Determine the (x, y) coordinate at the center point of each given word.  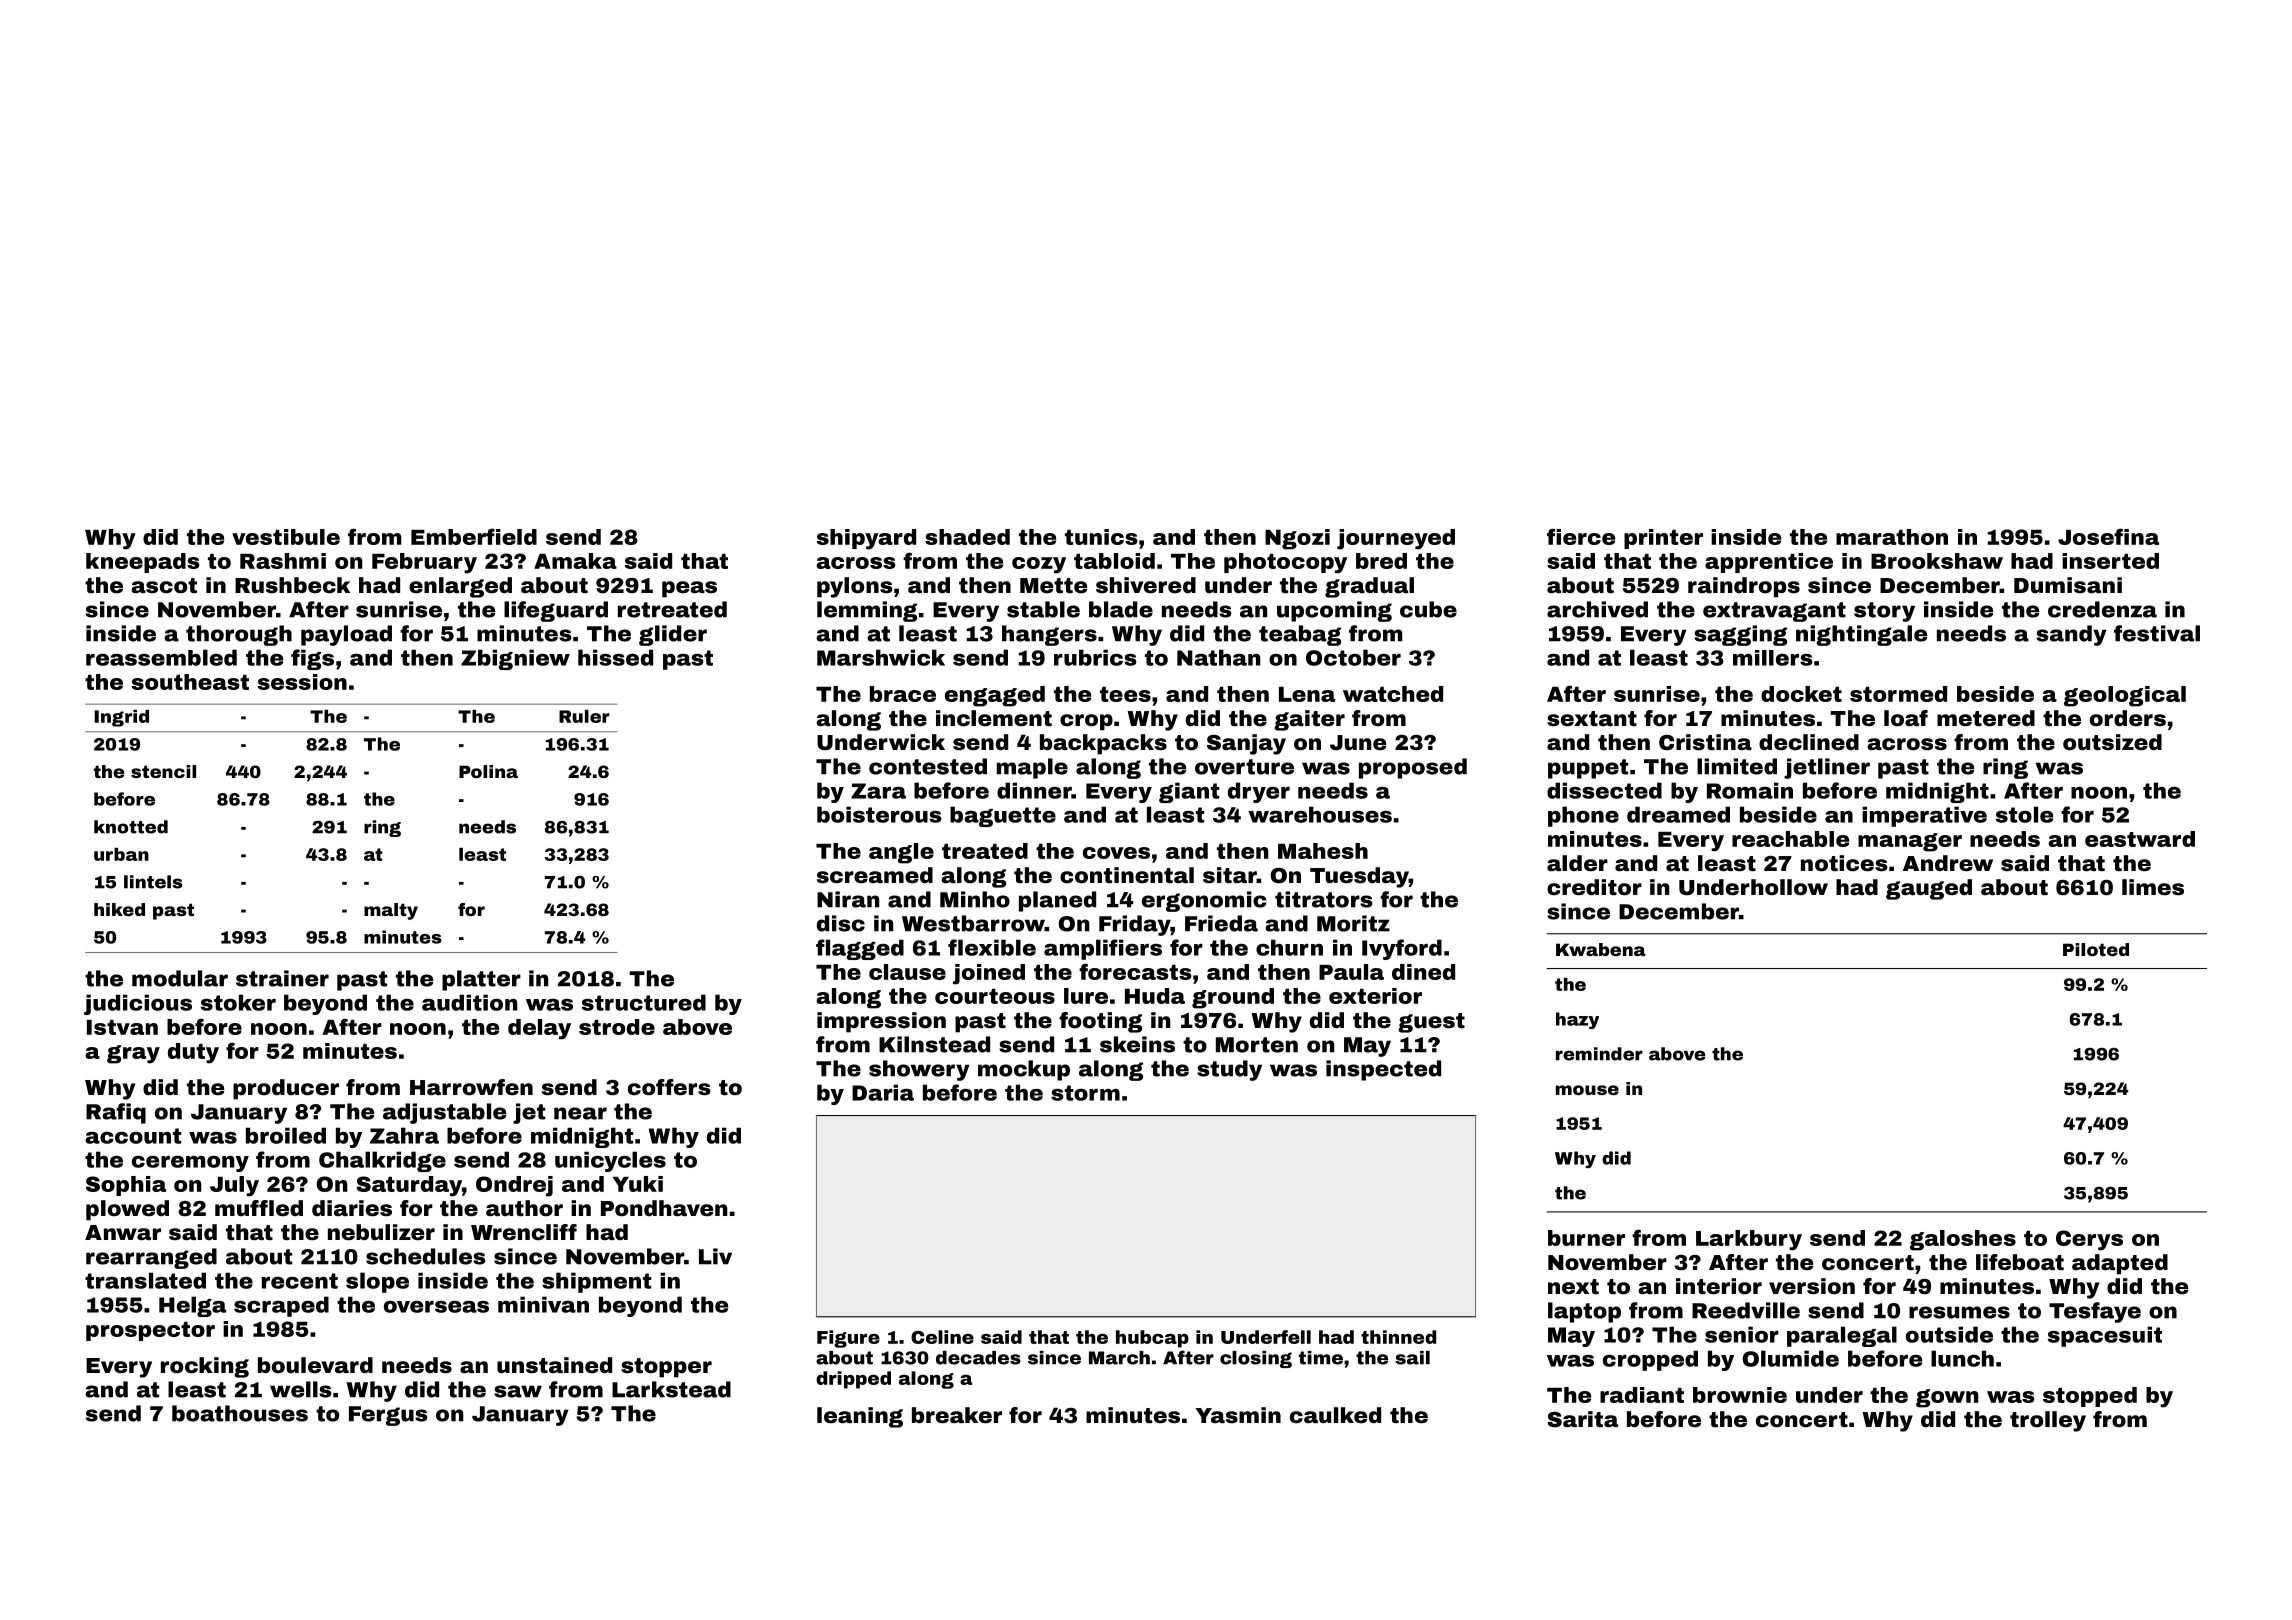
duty (193, 1053)
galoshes (1963, 1240)
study (1229, 1070)
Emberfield (474, 537)
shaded (967, 537)
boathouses (240, 1413)
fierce (1581, 536)
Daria (883, 1092)
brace (903, 694)
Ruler (584, 716)
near (580, 1113)
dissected (1604, 790)
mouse (1587, 1090)
